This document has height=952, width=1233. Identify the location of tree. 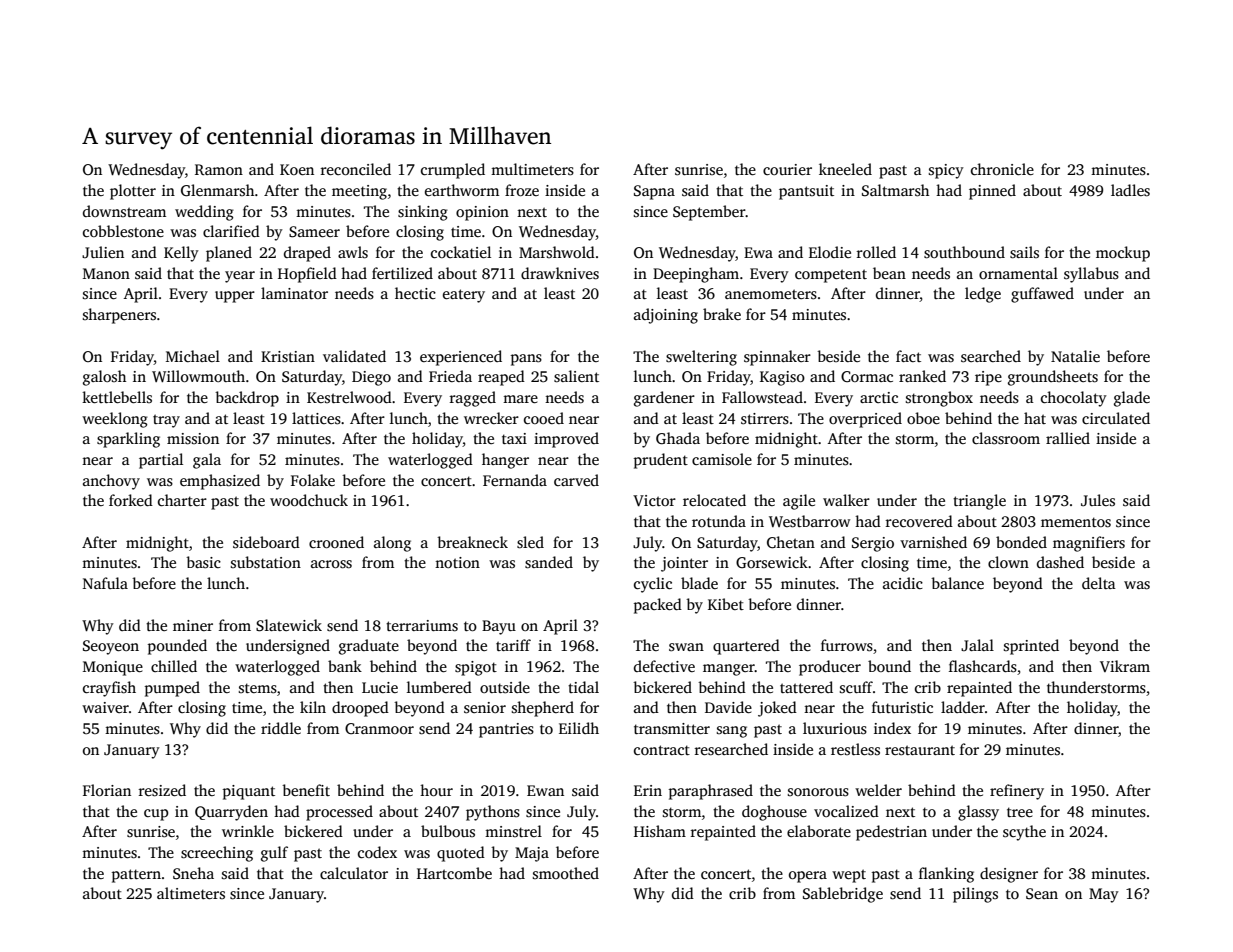
(1020, 812).
